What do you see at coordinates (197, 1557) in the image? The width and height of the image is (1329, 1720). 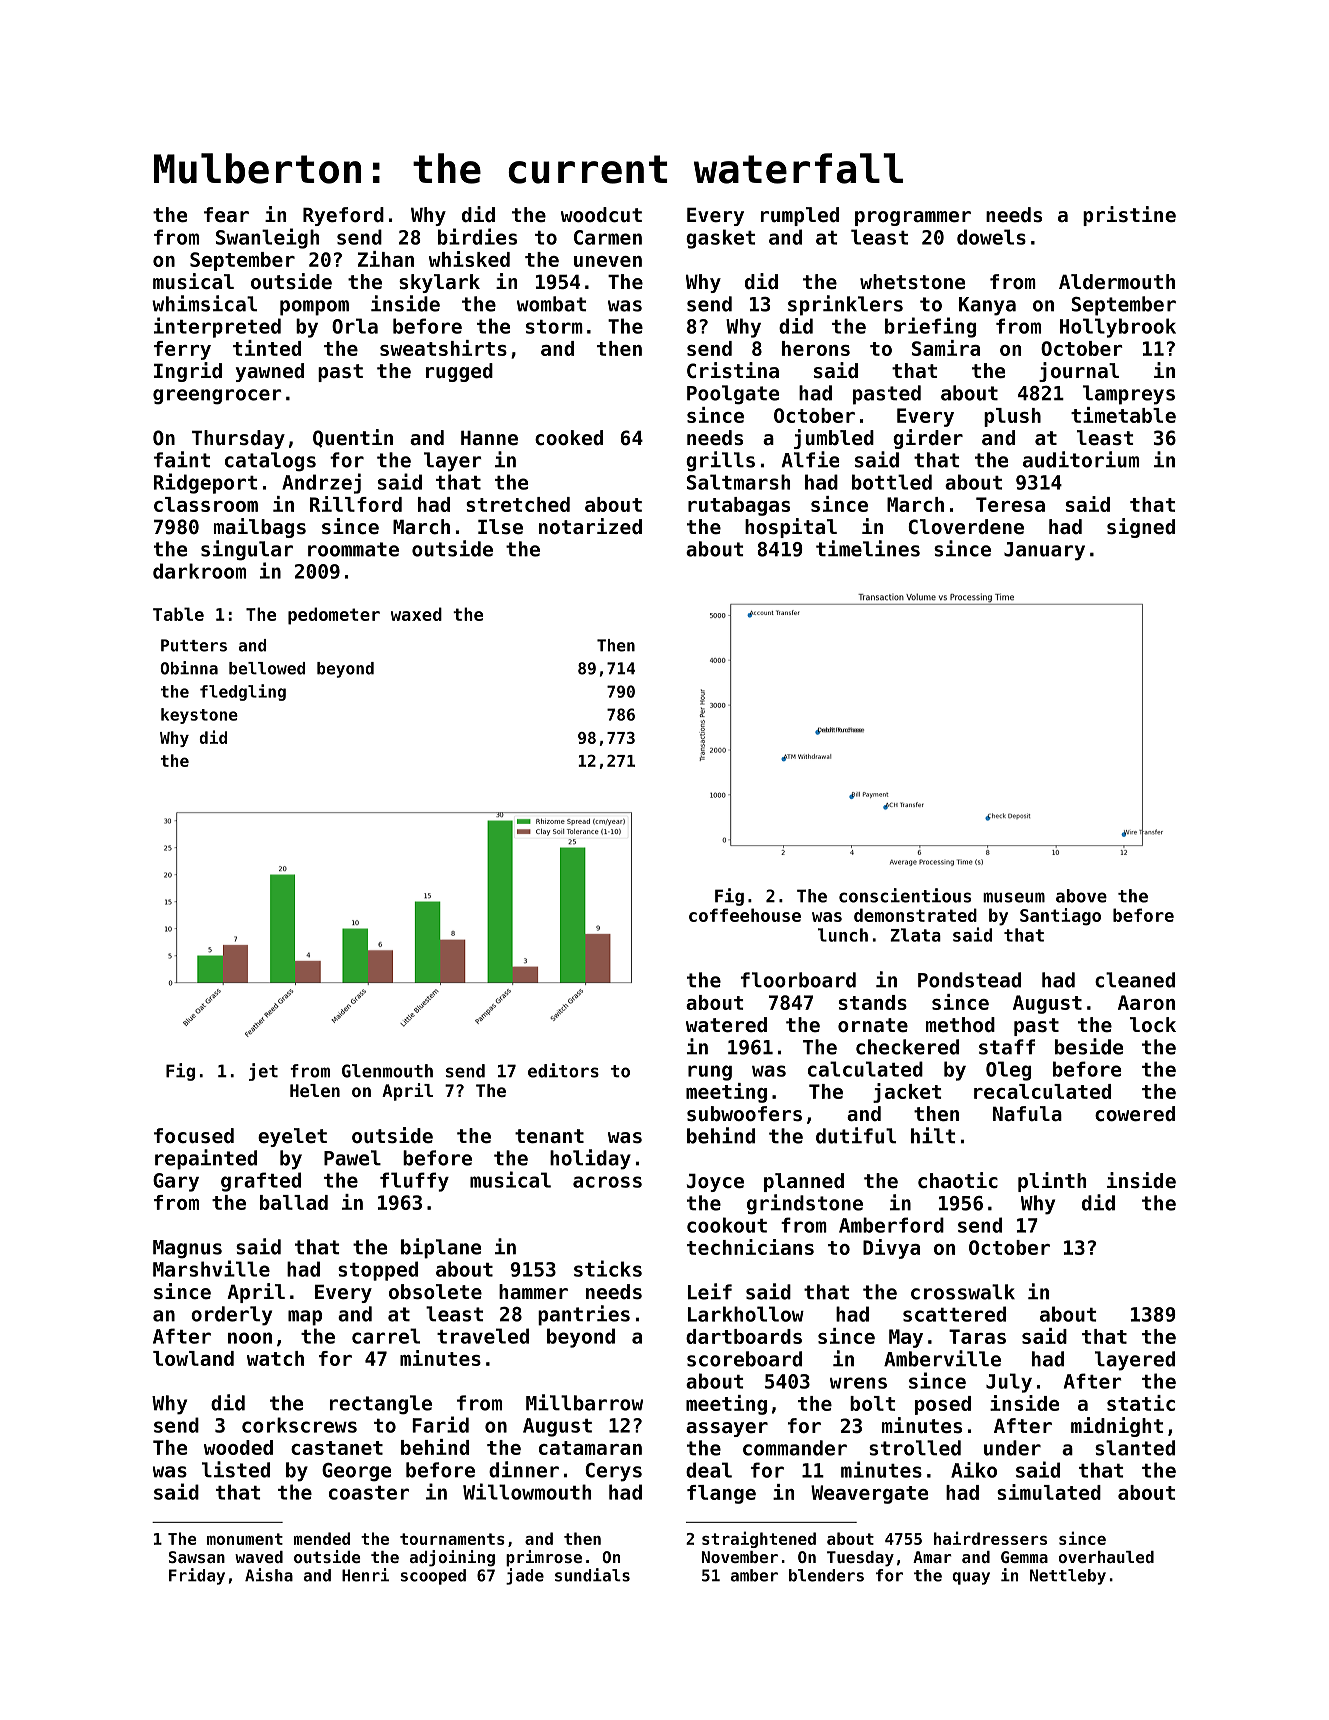 I see `Sawsan` at bounding box center [197, 1557].
